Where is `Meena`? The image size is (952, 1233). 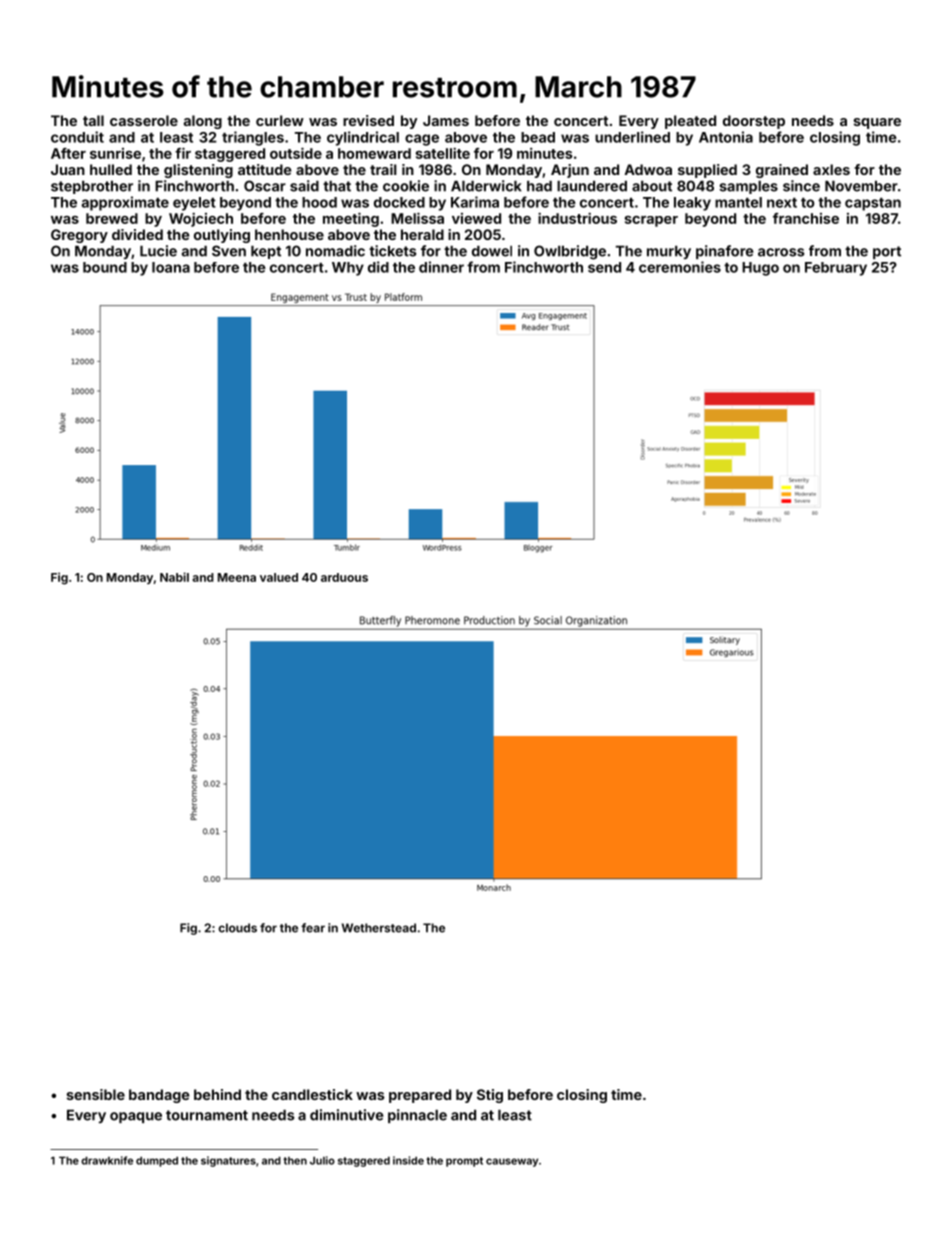 Meena is located at coordinates (237, 577).
